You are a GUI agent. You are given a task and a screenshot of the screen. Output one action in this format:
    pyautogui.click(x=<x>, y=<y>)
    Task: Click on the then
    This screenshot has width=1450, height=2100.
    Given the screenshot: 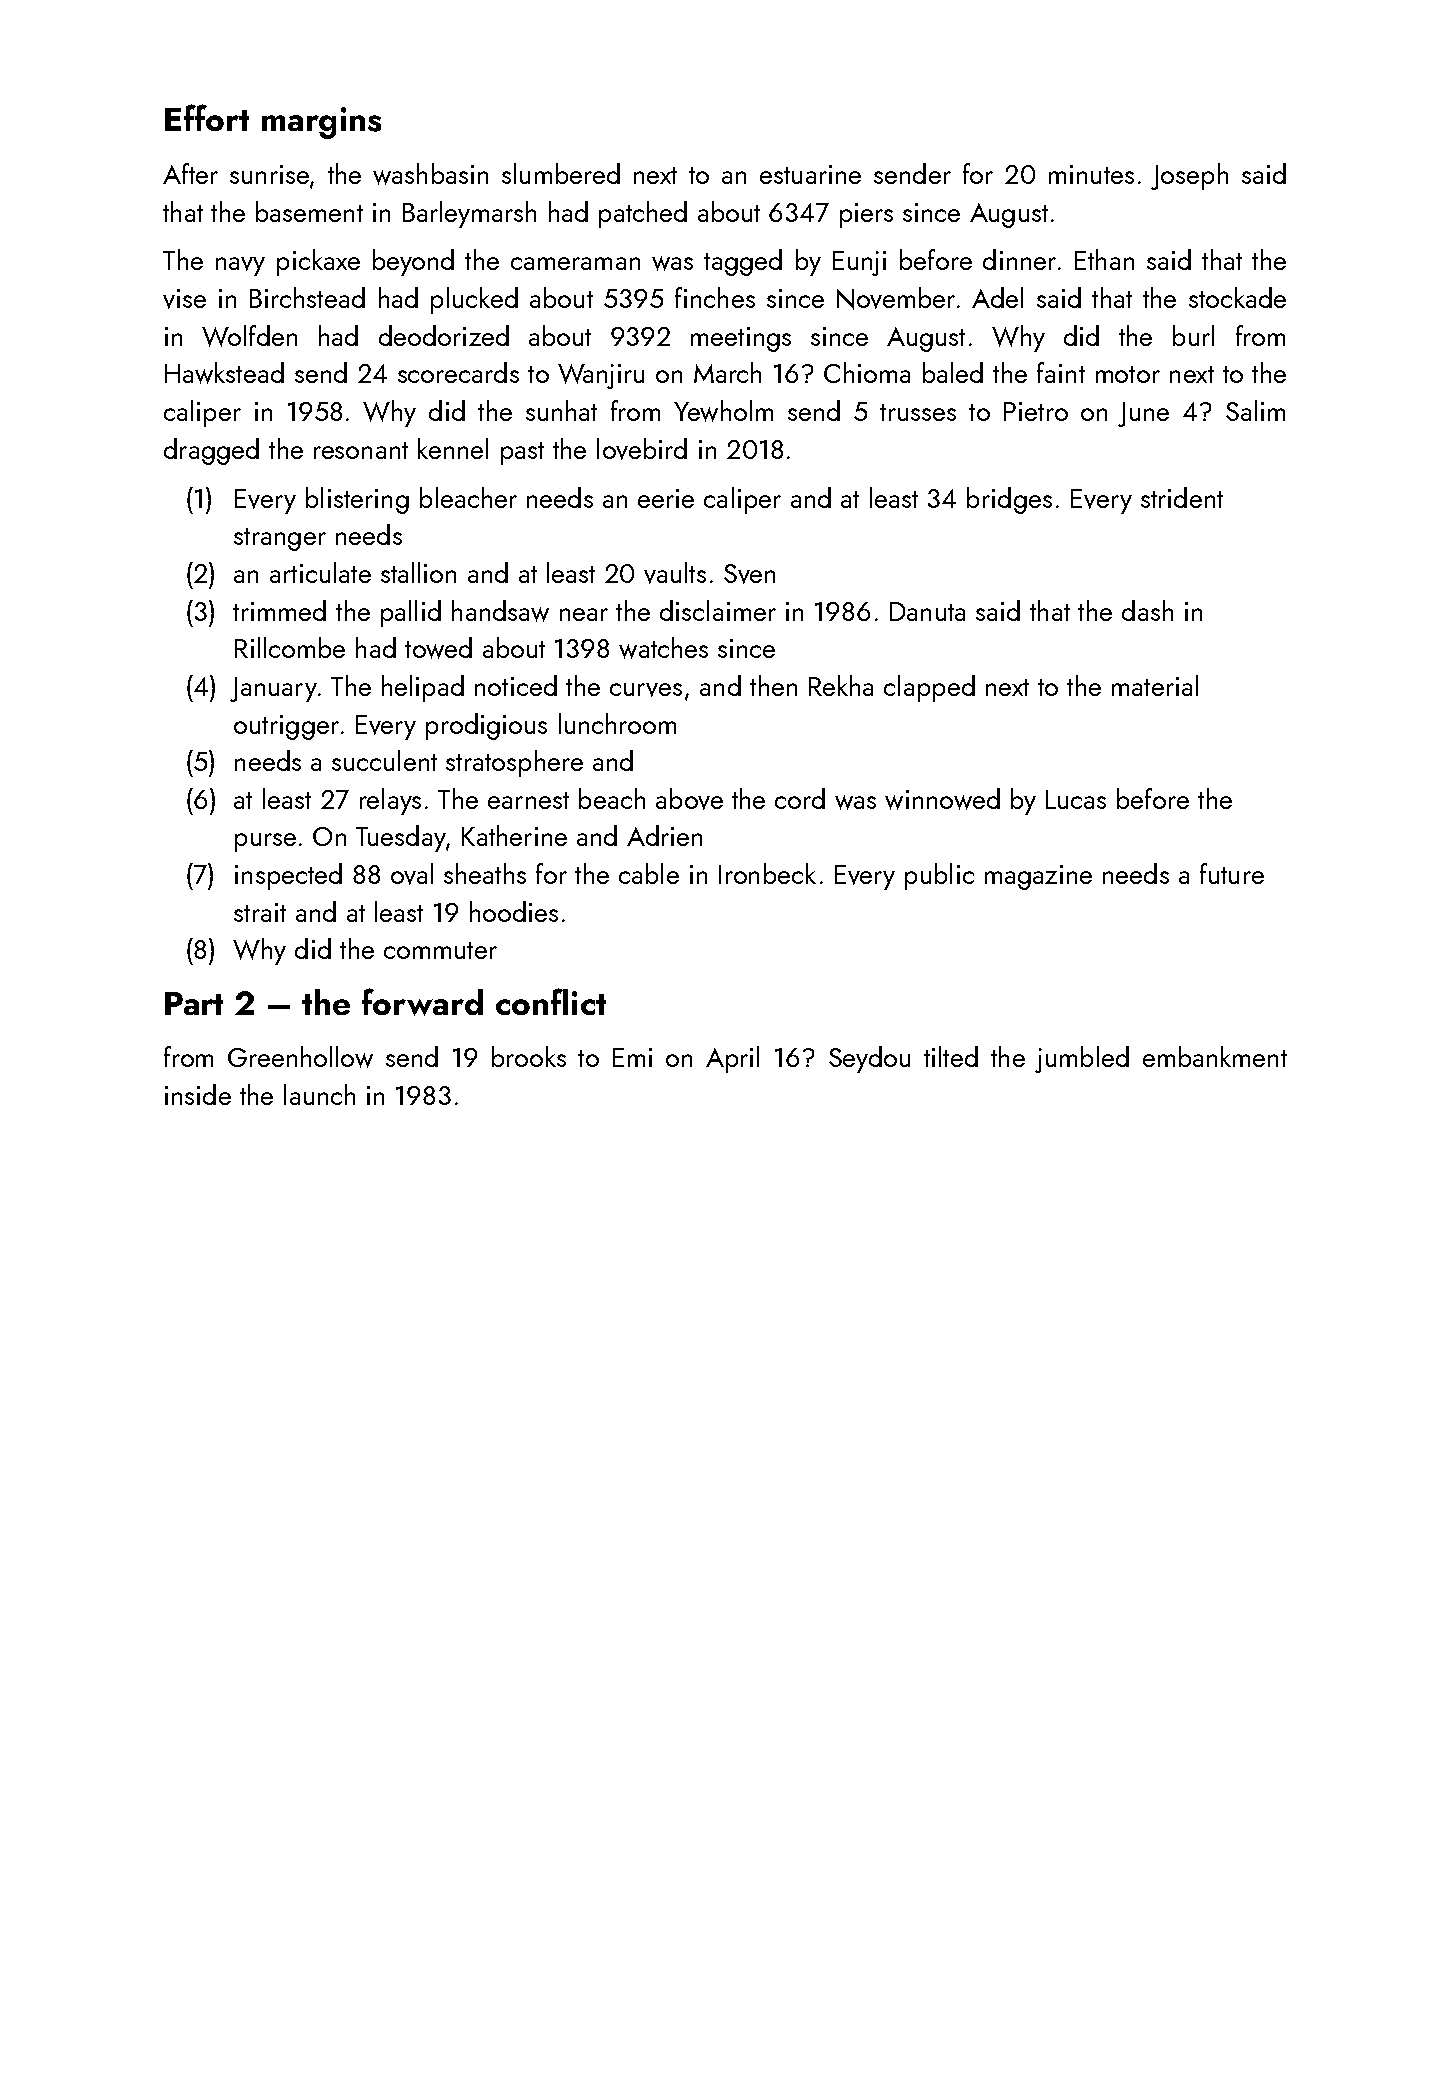 What is the action you would take?
    pyautogui.click(x=773, y=685)
